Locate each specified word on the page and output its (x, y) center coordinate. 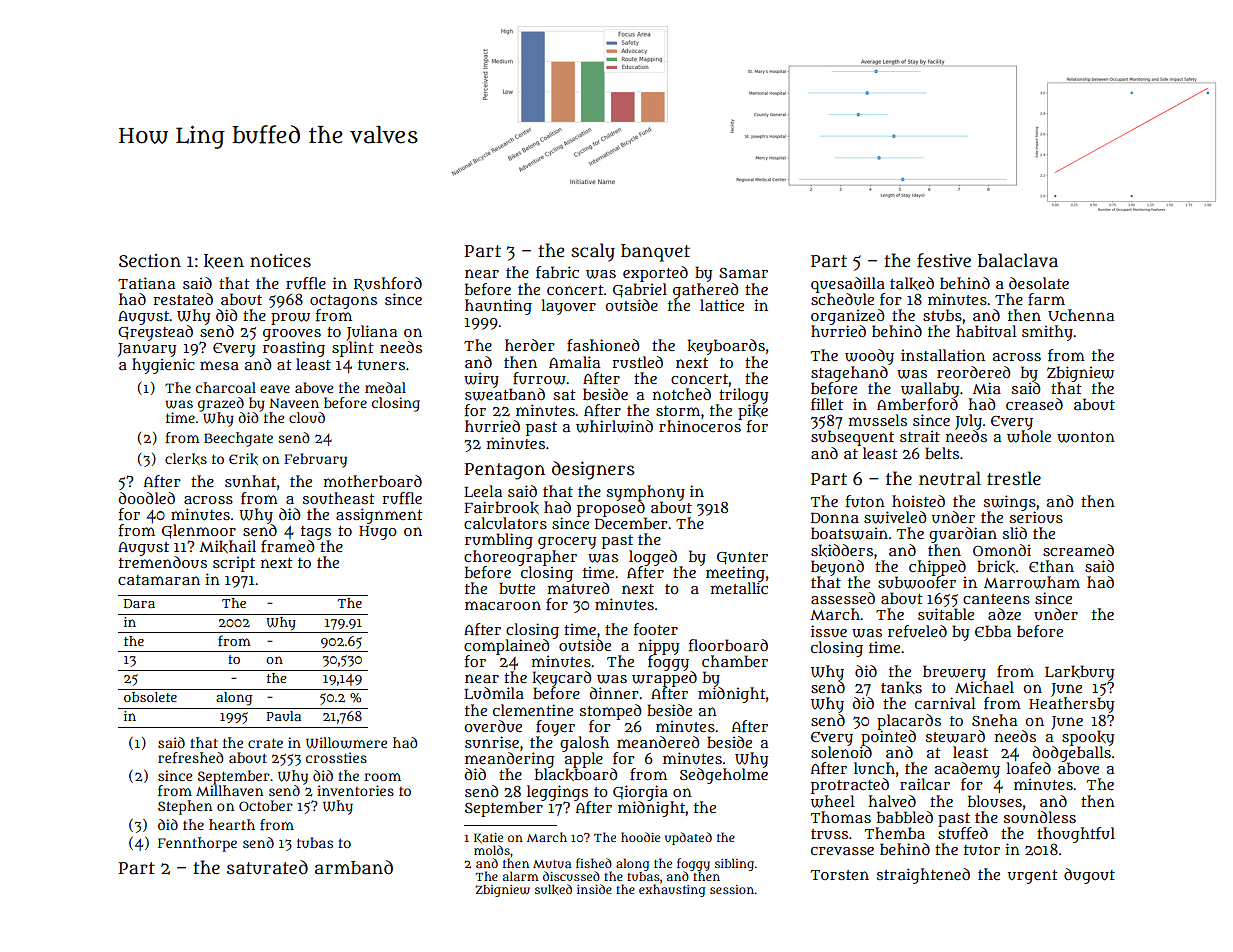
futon (865, 501)
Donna (835, 518)
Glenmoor (199, 531)
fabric (557, 272)
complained (507, 647)
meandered (658, 742)
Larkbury (1079, 673)
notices (280, 261)
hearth (232, 824)
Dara (139, 603)
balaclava (1018, 260)
